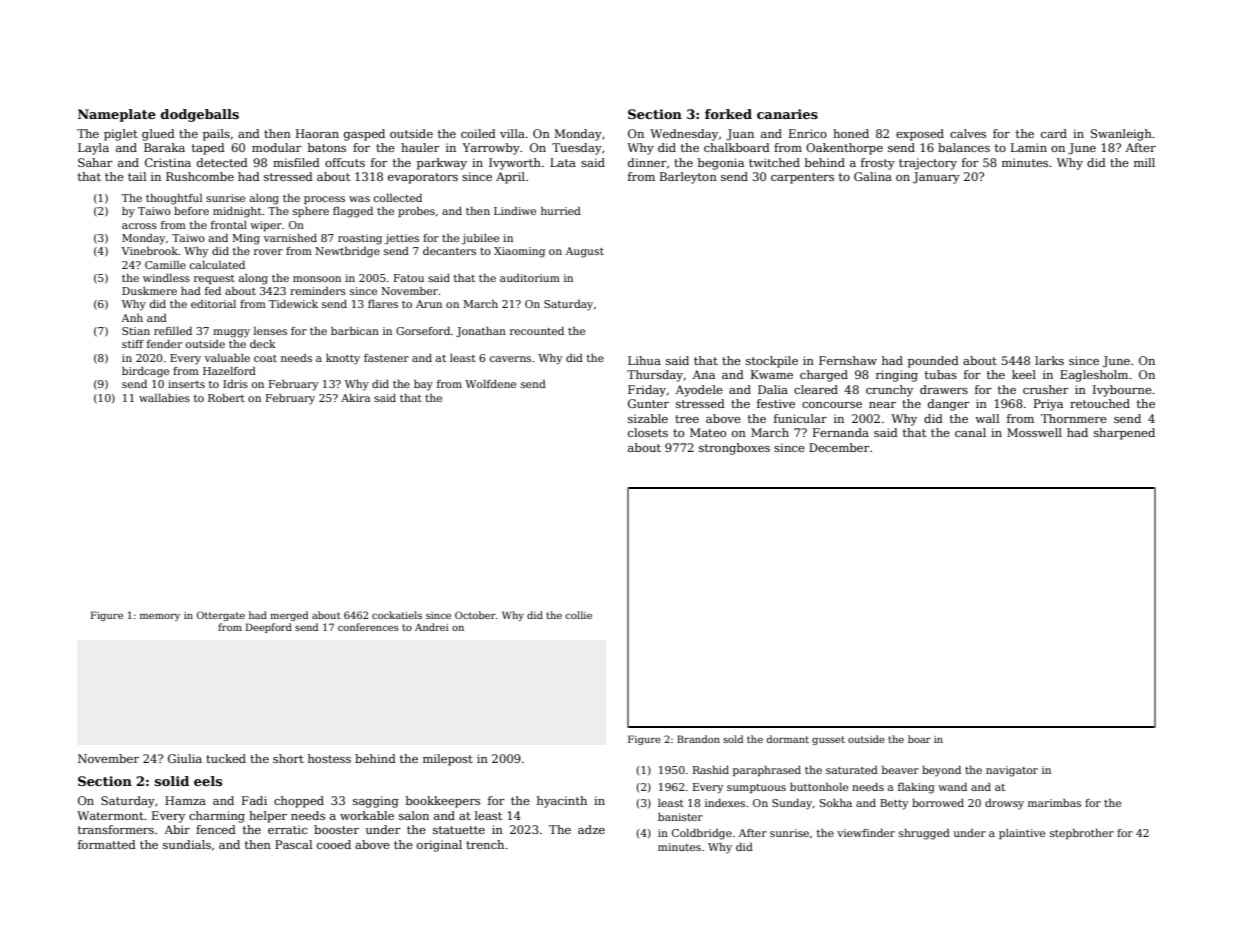 This screenshot has width=1233, height=952. What do you see at coordinates (475, 615) in the screenshot?
I see `October` at bounding box center [475, 615].
